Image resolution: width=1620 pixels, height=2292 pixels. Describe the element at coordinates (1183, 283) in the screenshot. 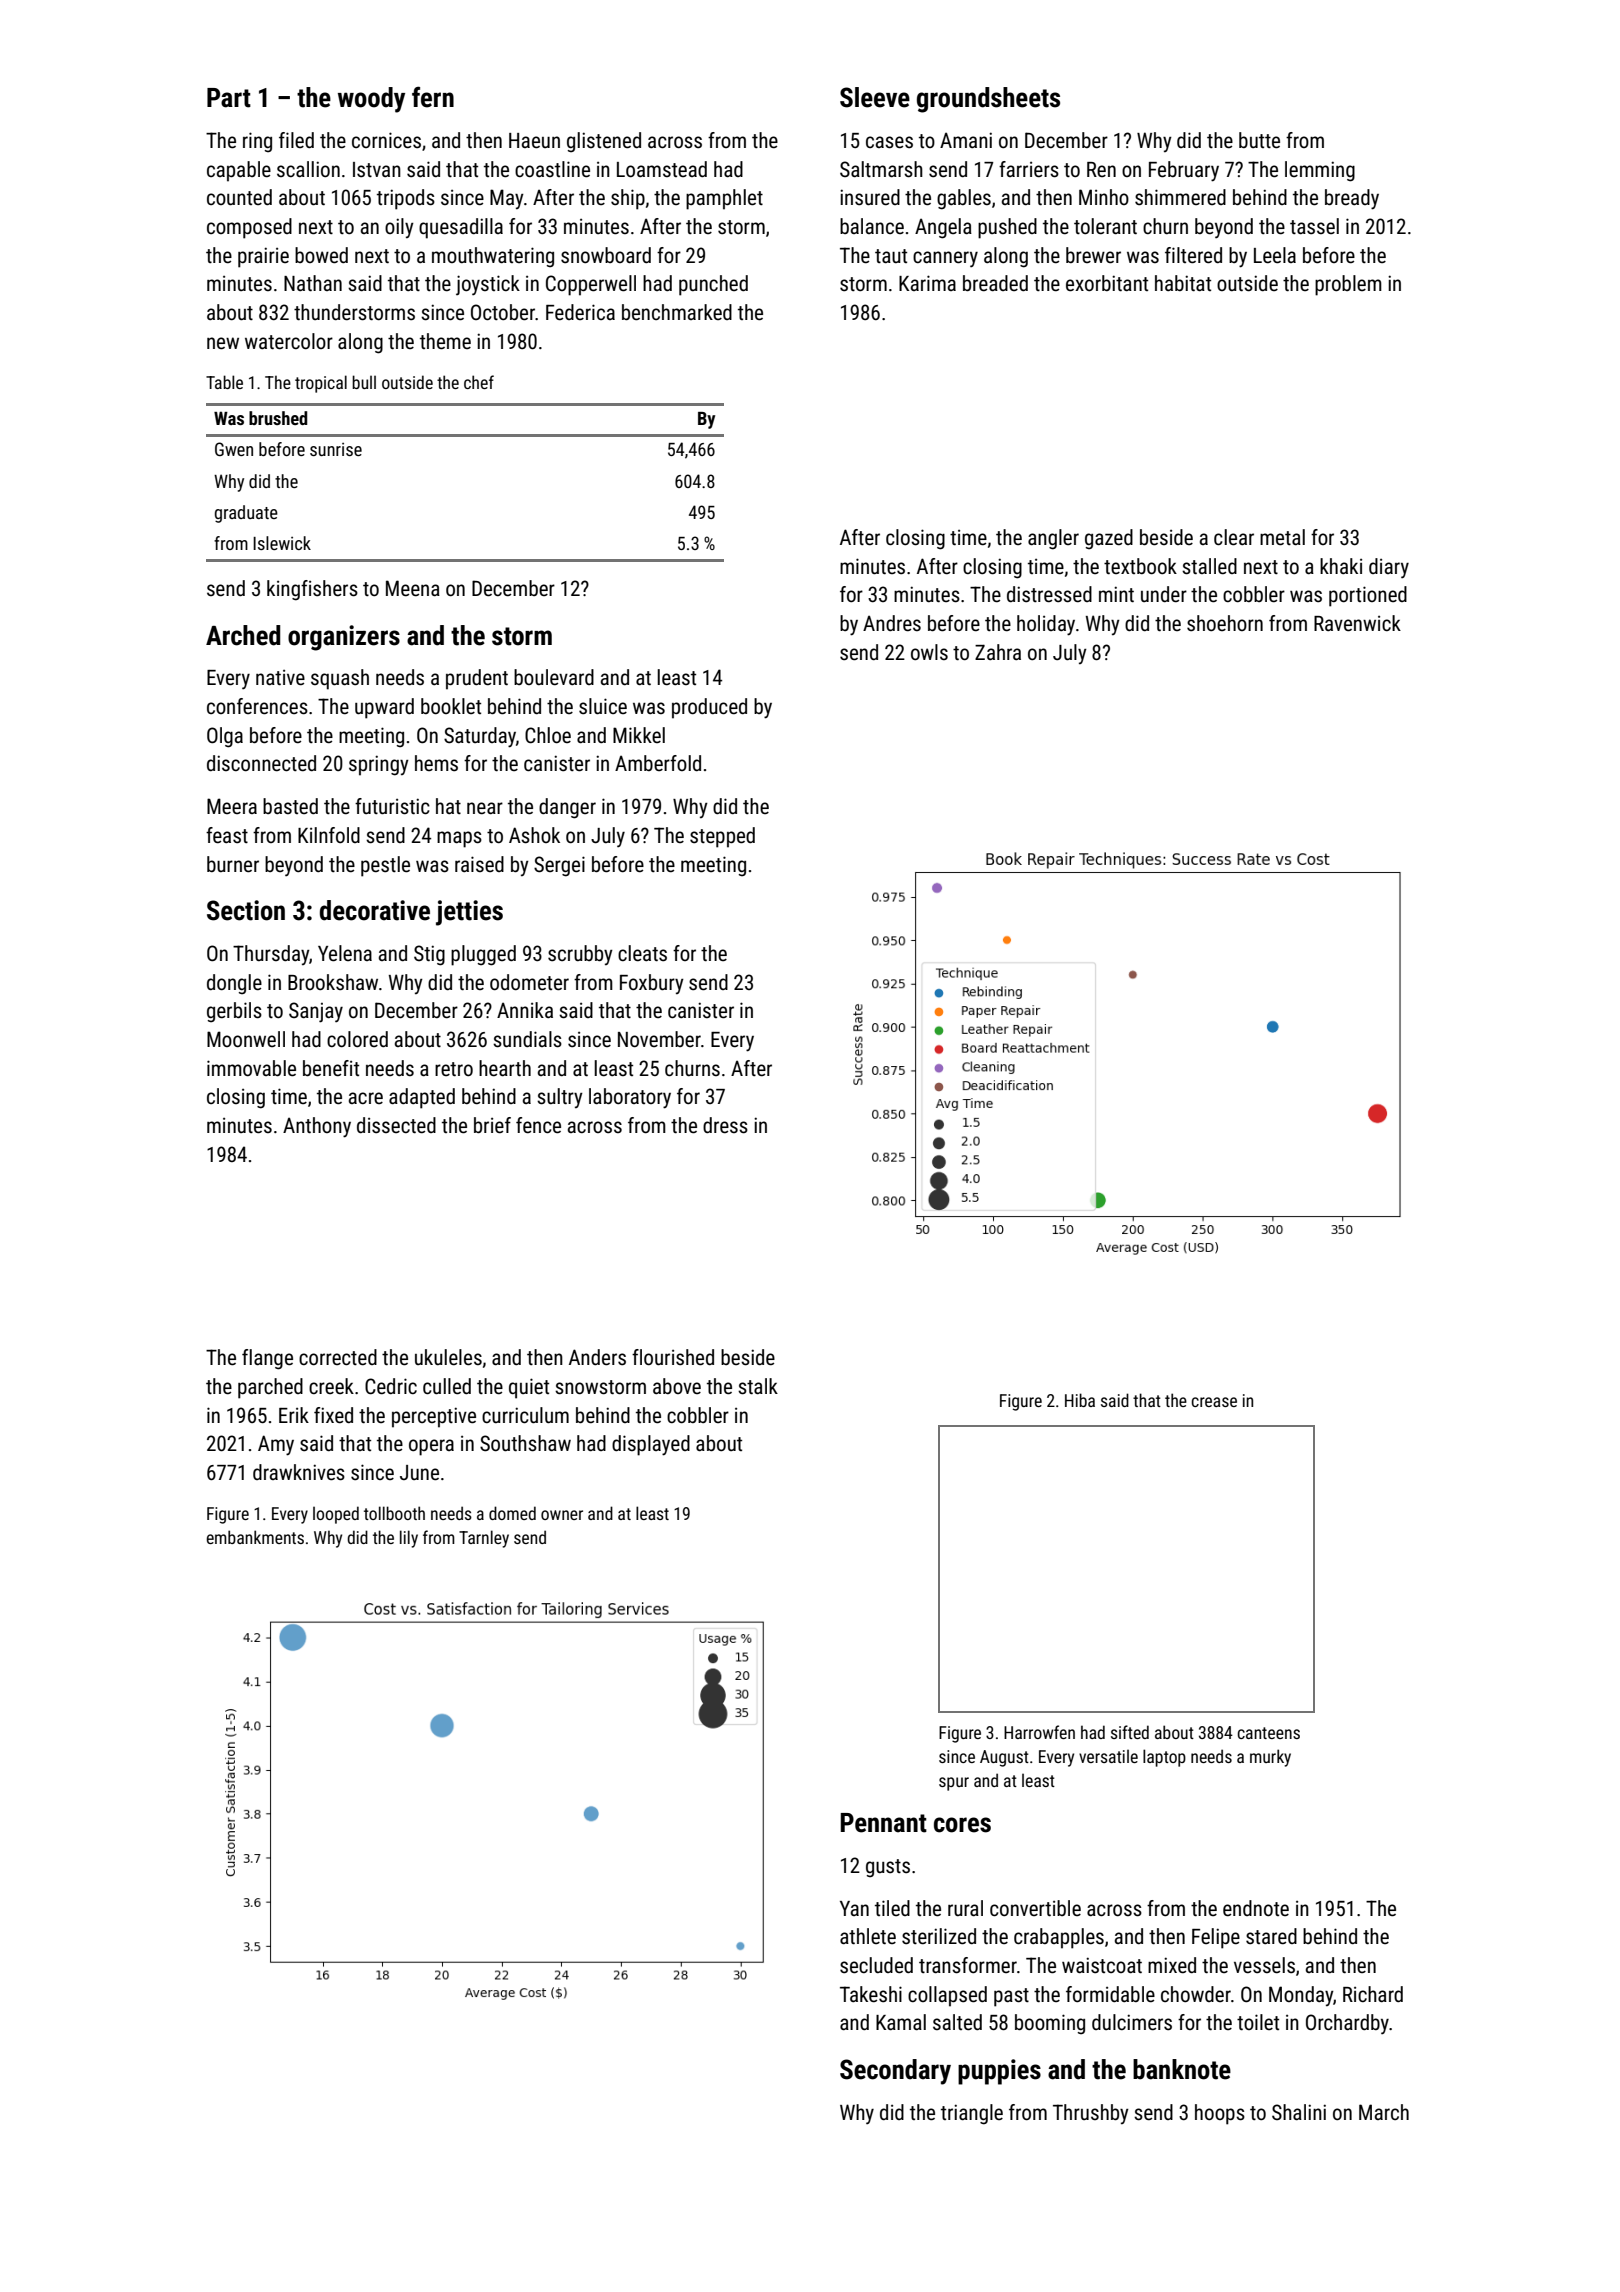

I see `habitat` at that location.
